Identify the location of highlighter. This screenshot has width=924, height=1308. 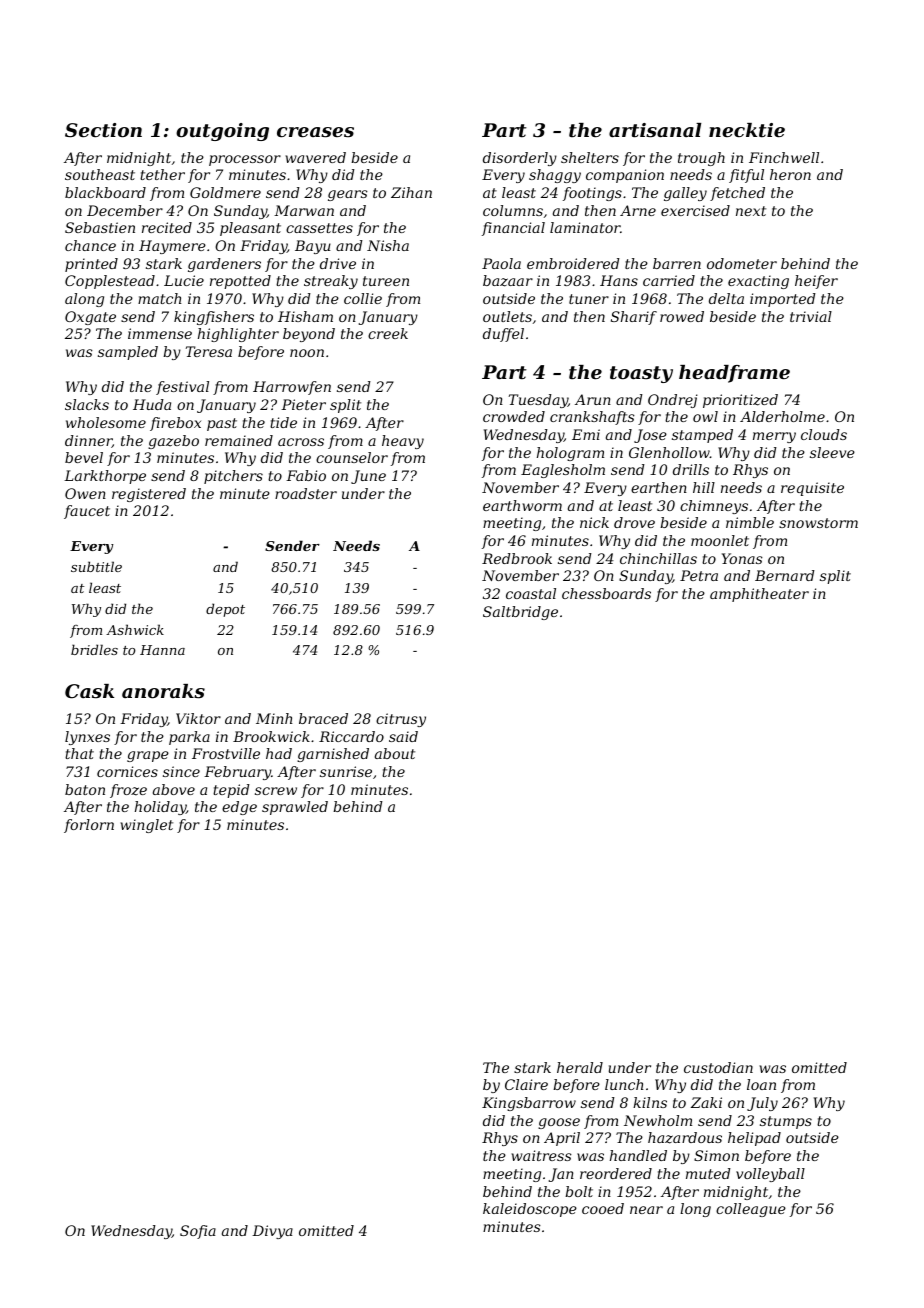
(238, 335).
